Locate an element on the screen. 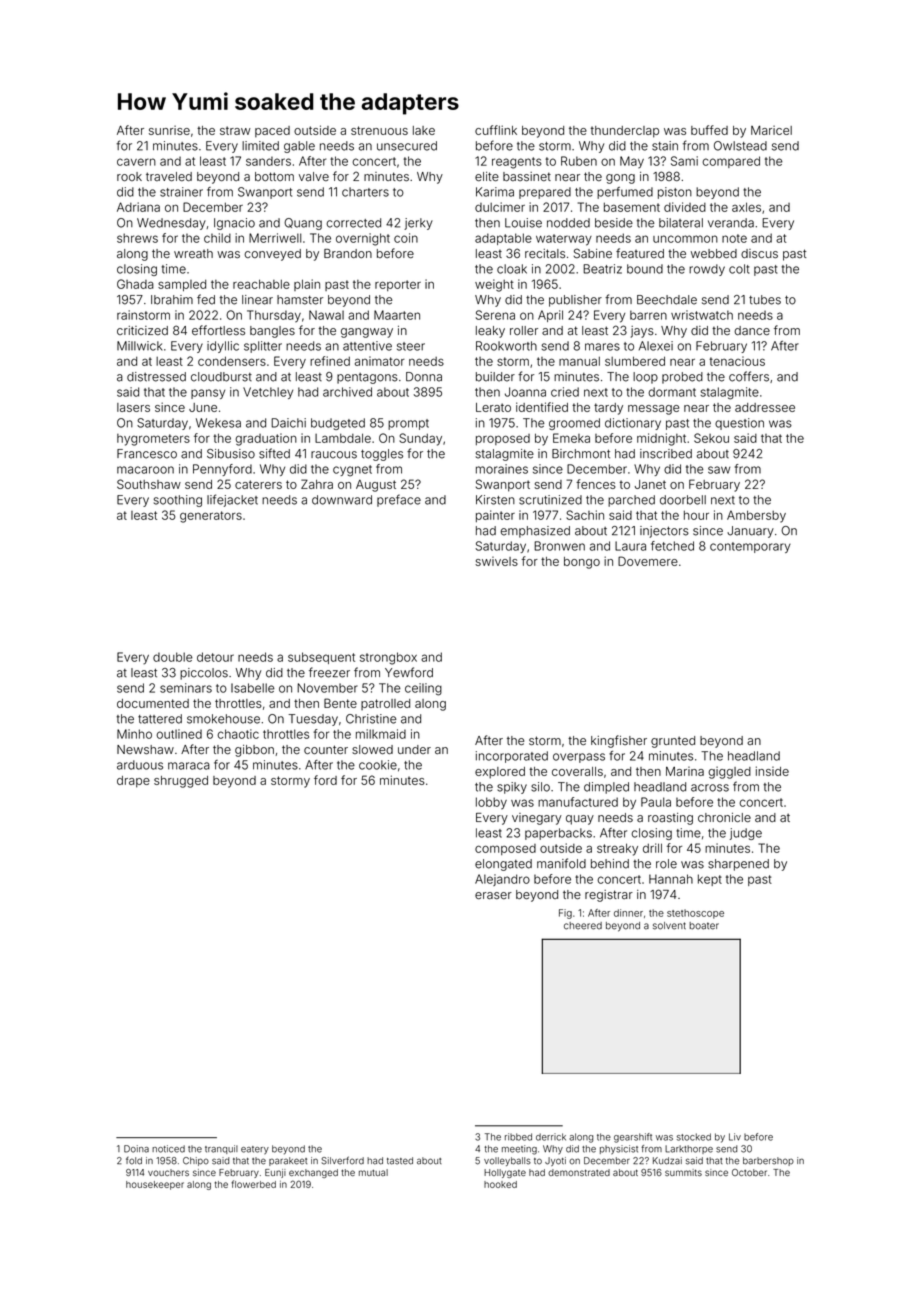 The image size is (924, 1314). Maricel is located at coordinates (771, 130).
